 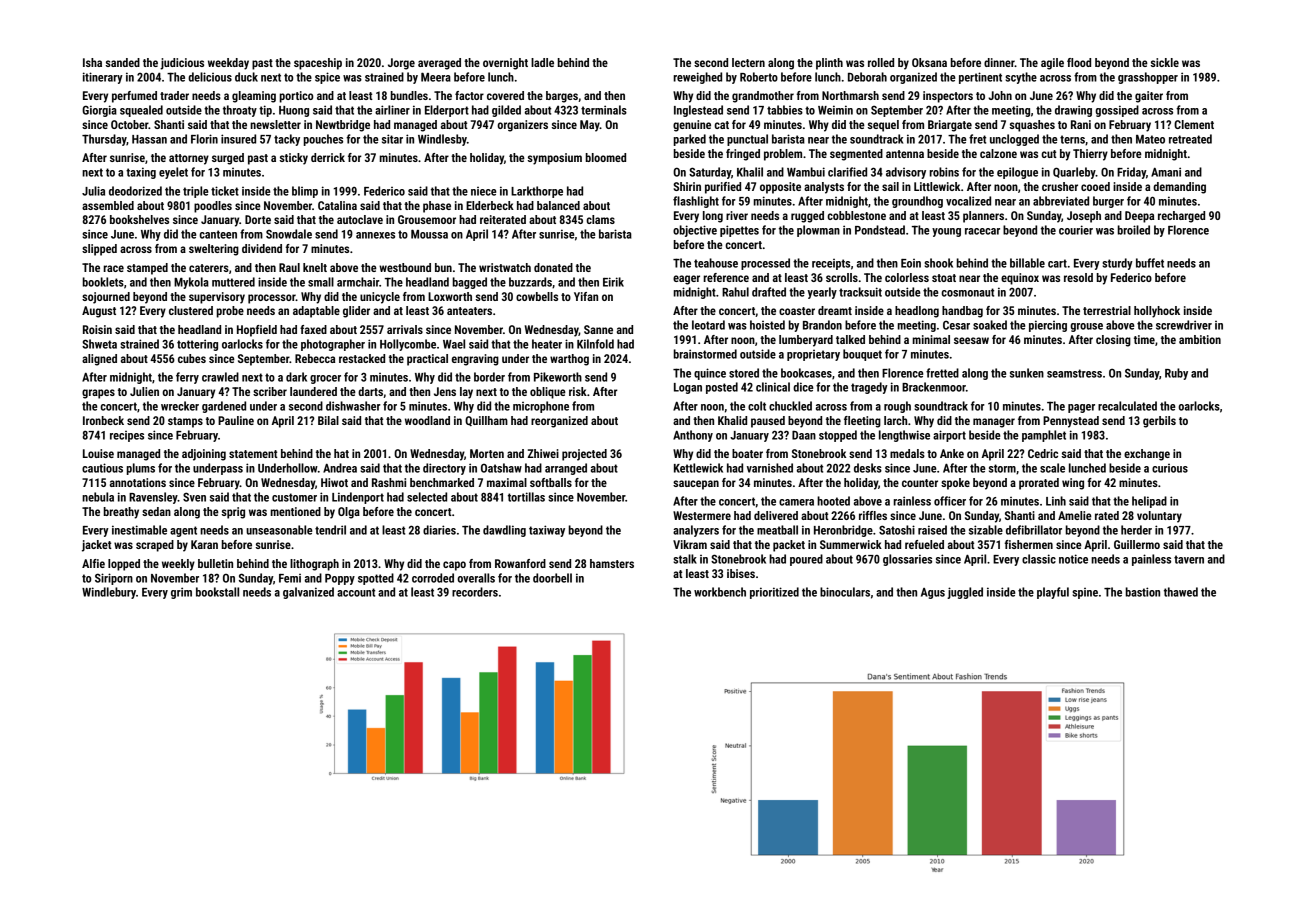 I want to click on fringed, so click(x=743, y=155).
